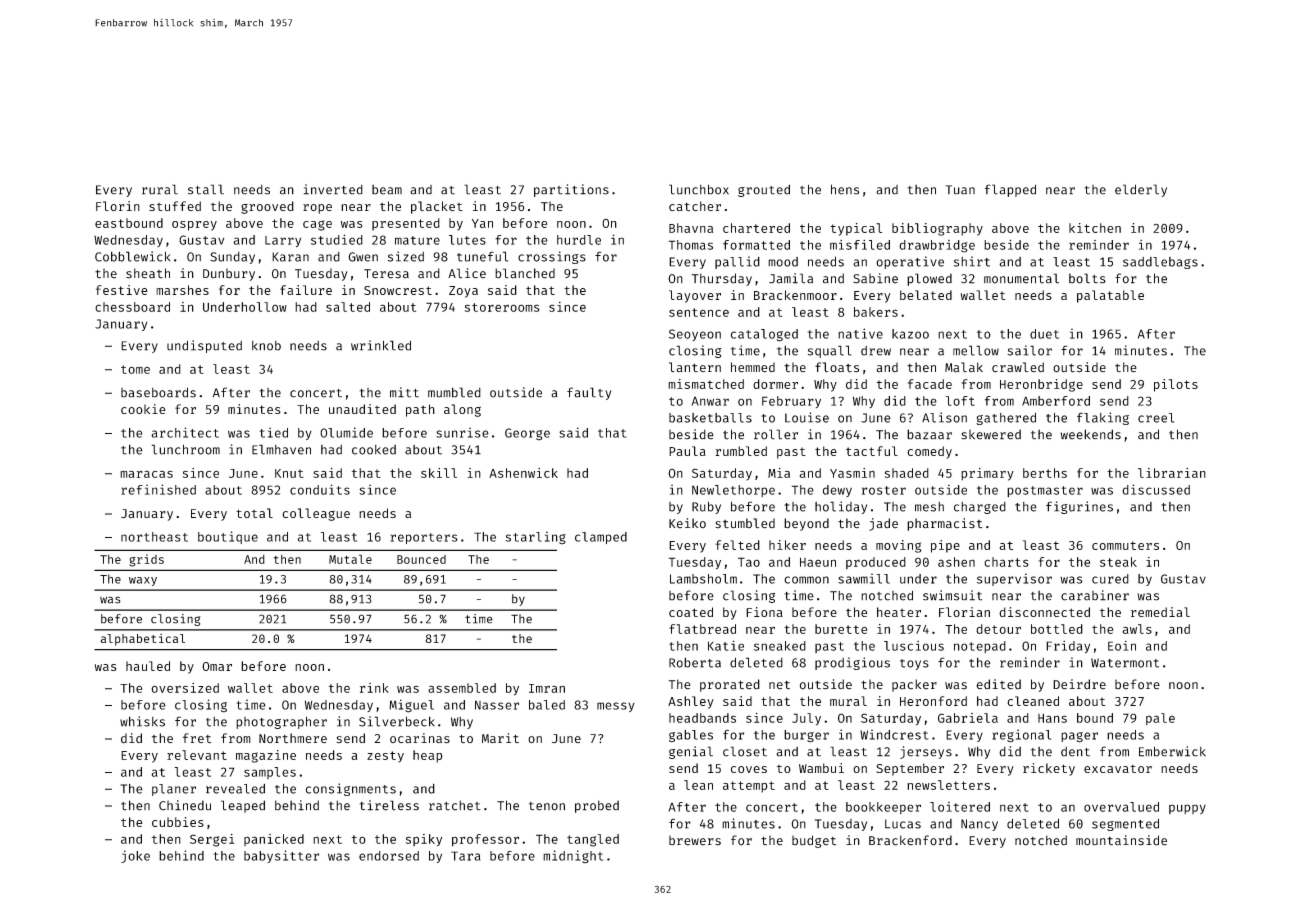 The image size is (1308, 924). What do you see at coordinates (274, 840) in the screenshot?
I see `panicked` at bounding box center [274, 840].
